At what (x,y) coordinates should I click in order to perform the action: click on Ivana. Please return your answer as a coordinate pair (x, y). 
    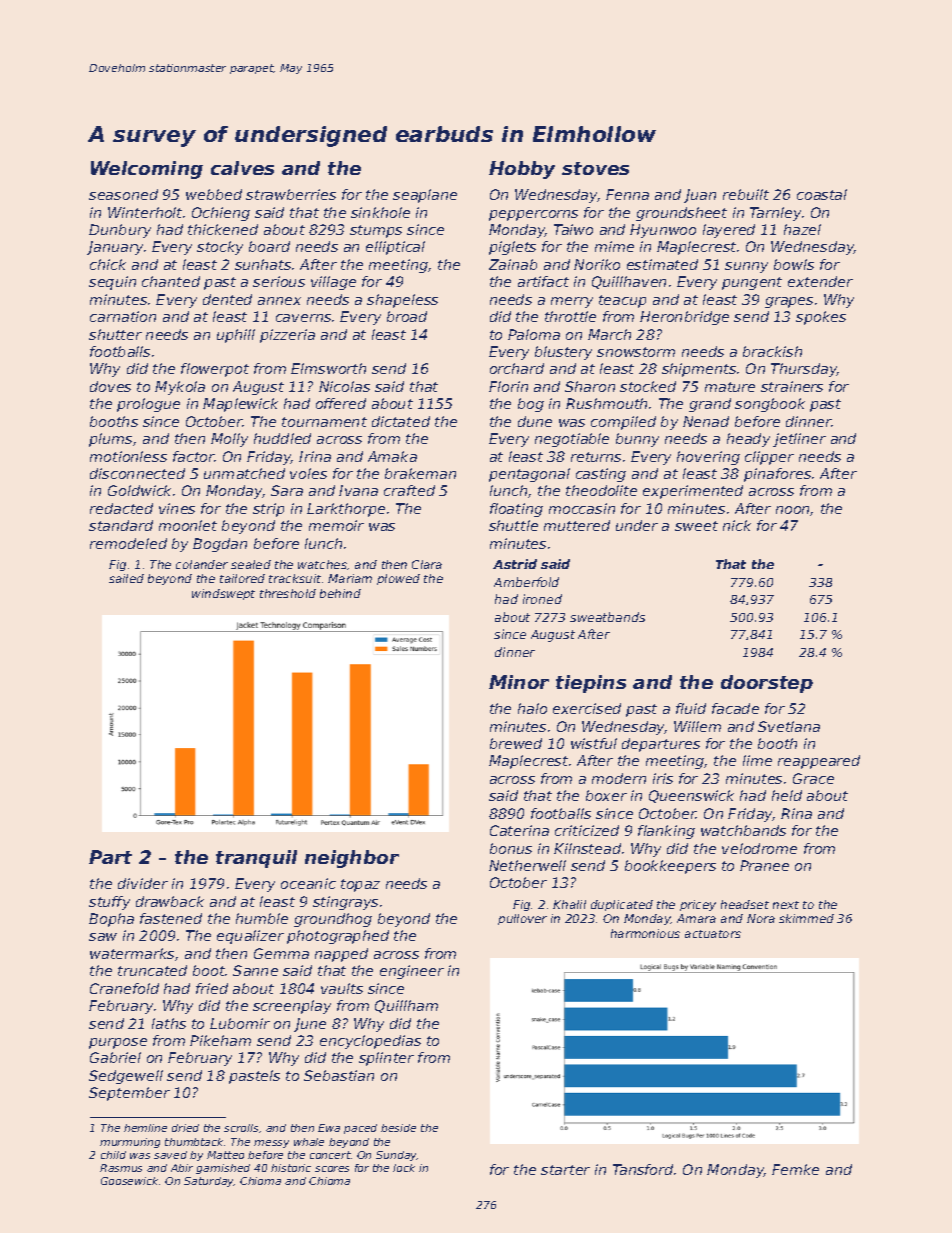
    Looking at the image, I should click on (358, 490).
